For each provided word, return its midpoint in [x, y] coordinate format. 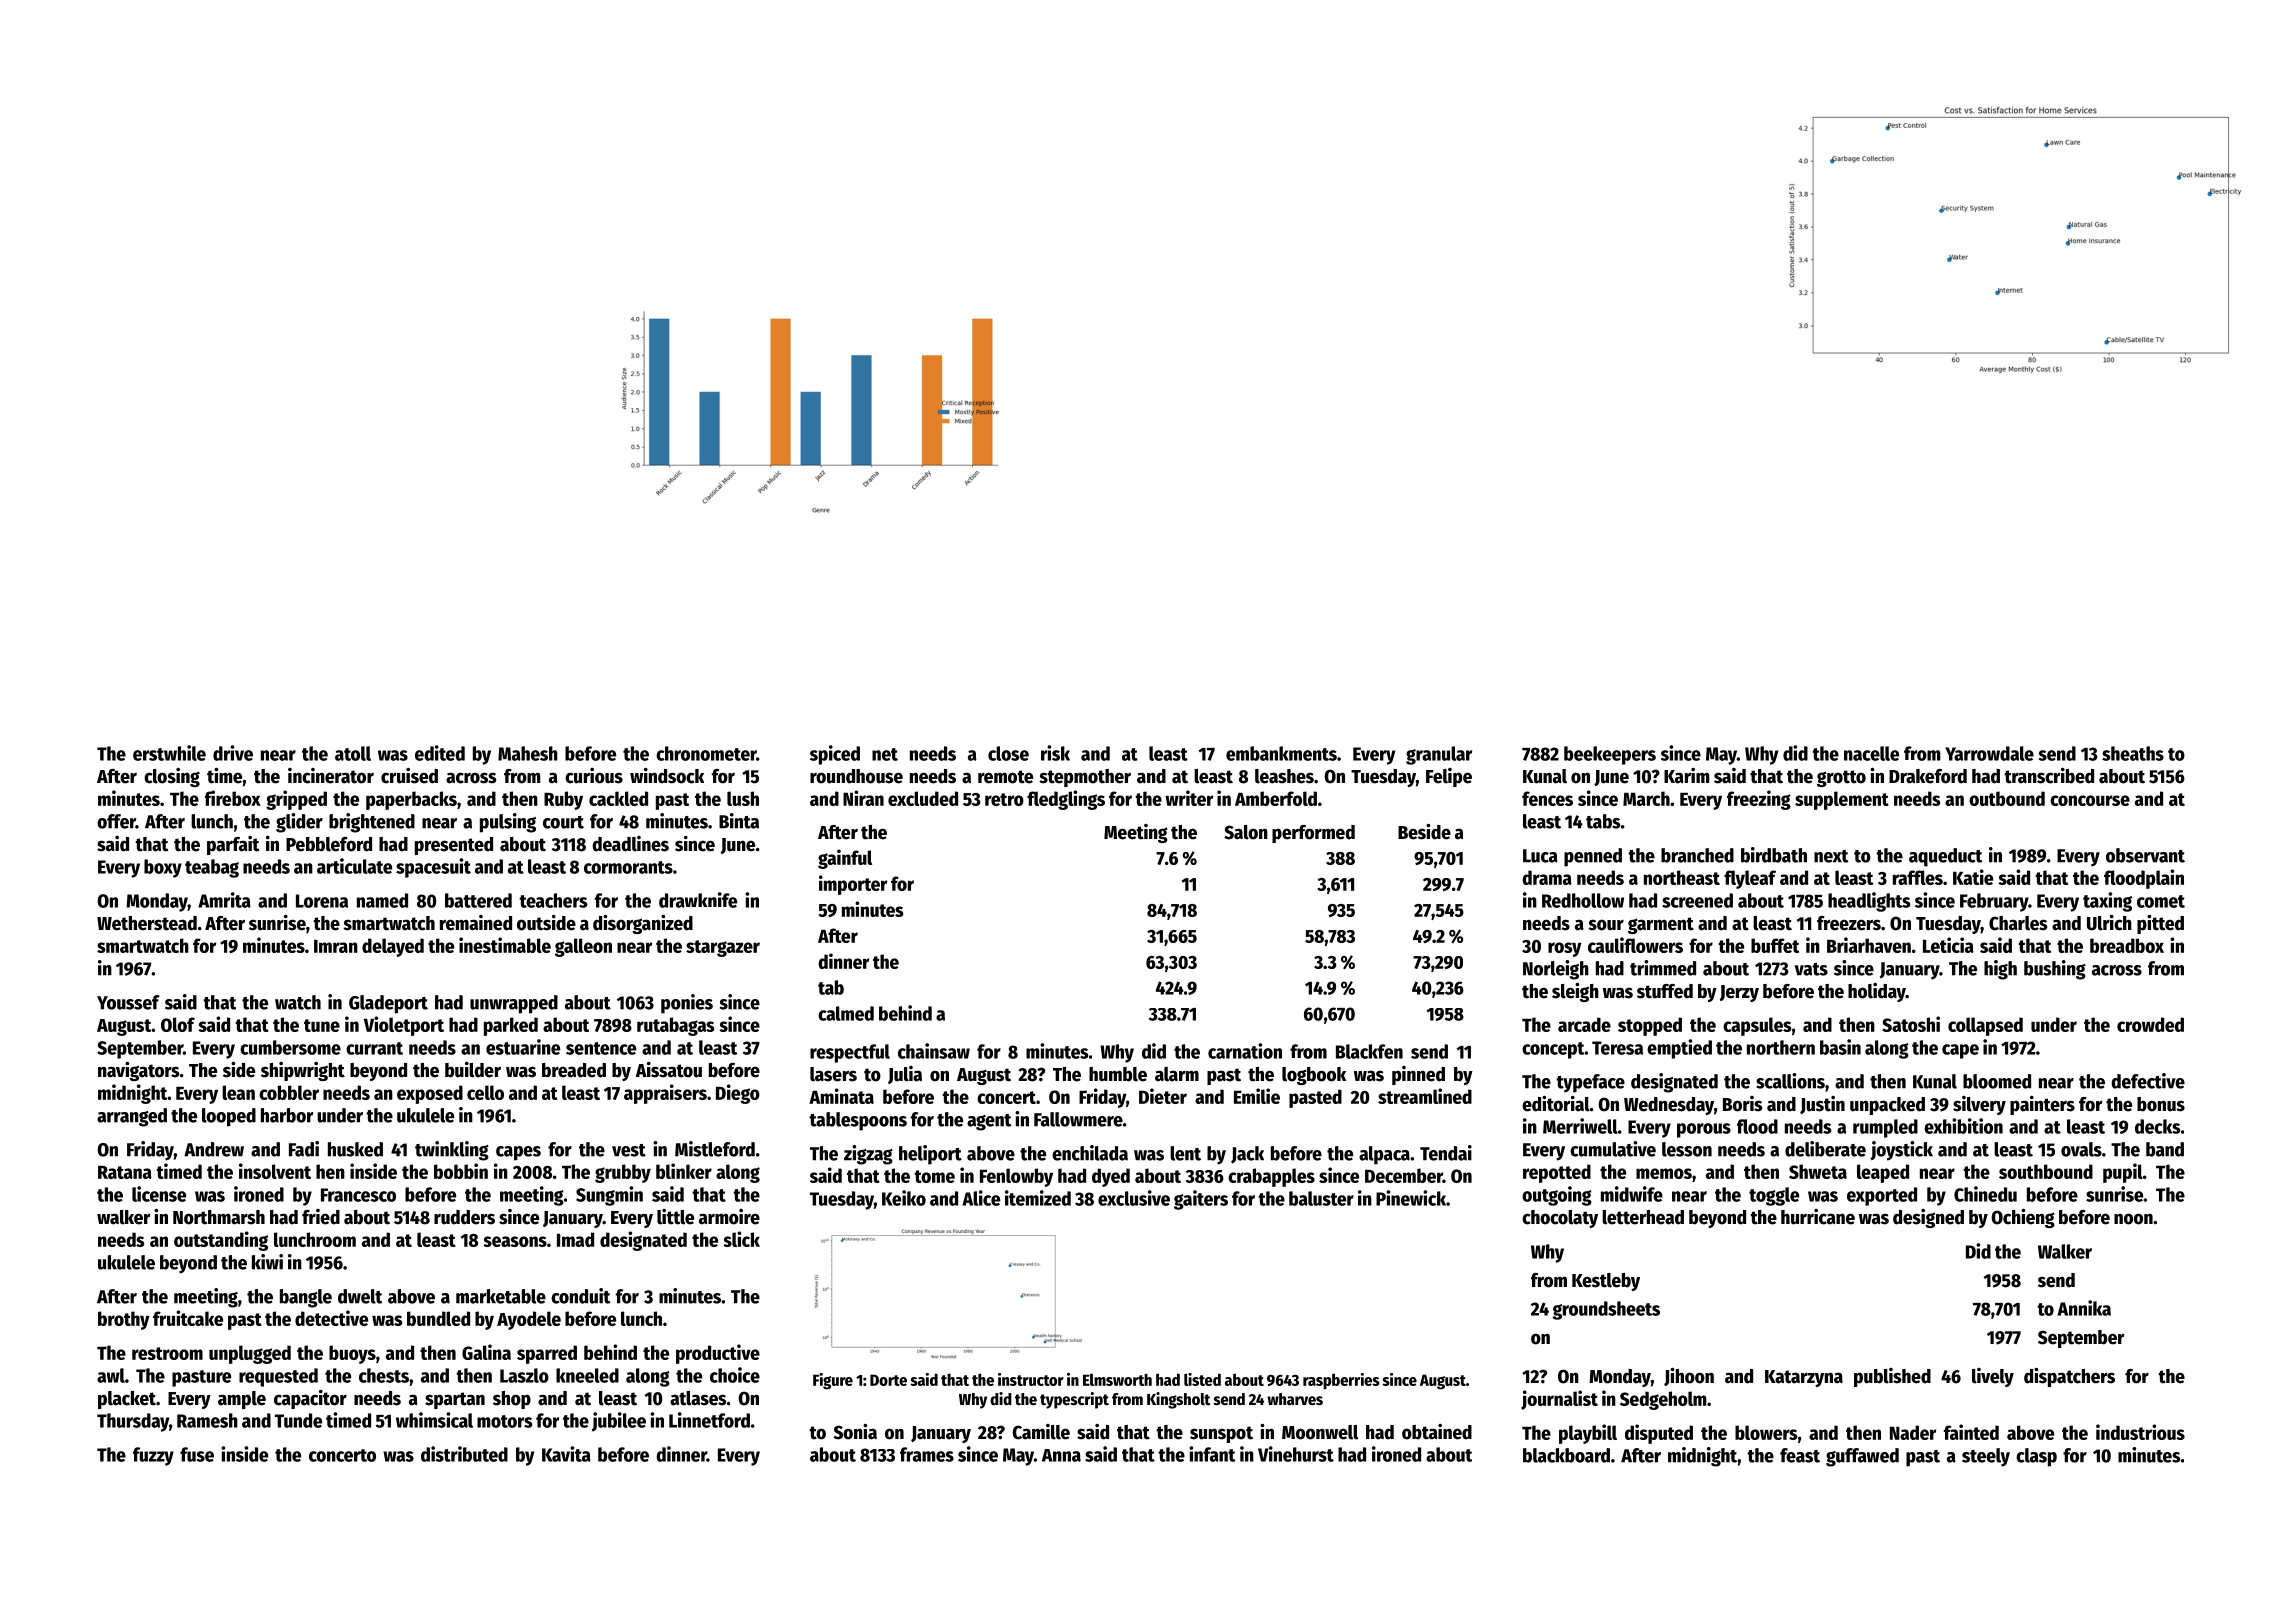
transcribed [2049, 776]
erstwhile [169, 753]
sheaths [2133, 753]
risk [1055, 753]
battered [478, 900]
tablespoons [858, 1121]
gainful [845, 859]
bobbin [461, 1171]
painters [2042, 1105]
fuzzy [153, 1456]
